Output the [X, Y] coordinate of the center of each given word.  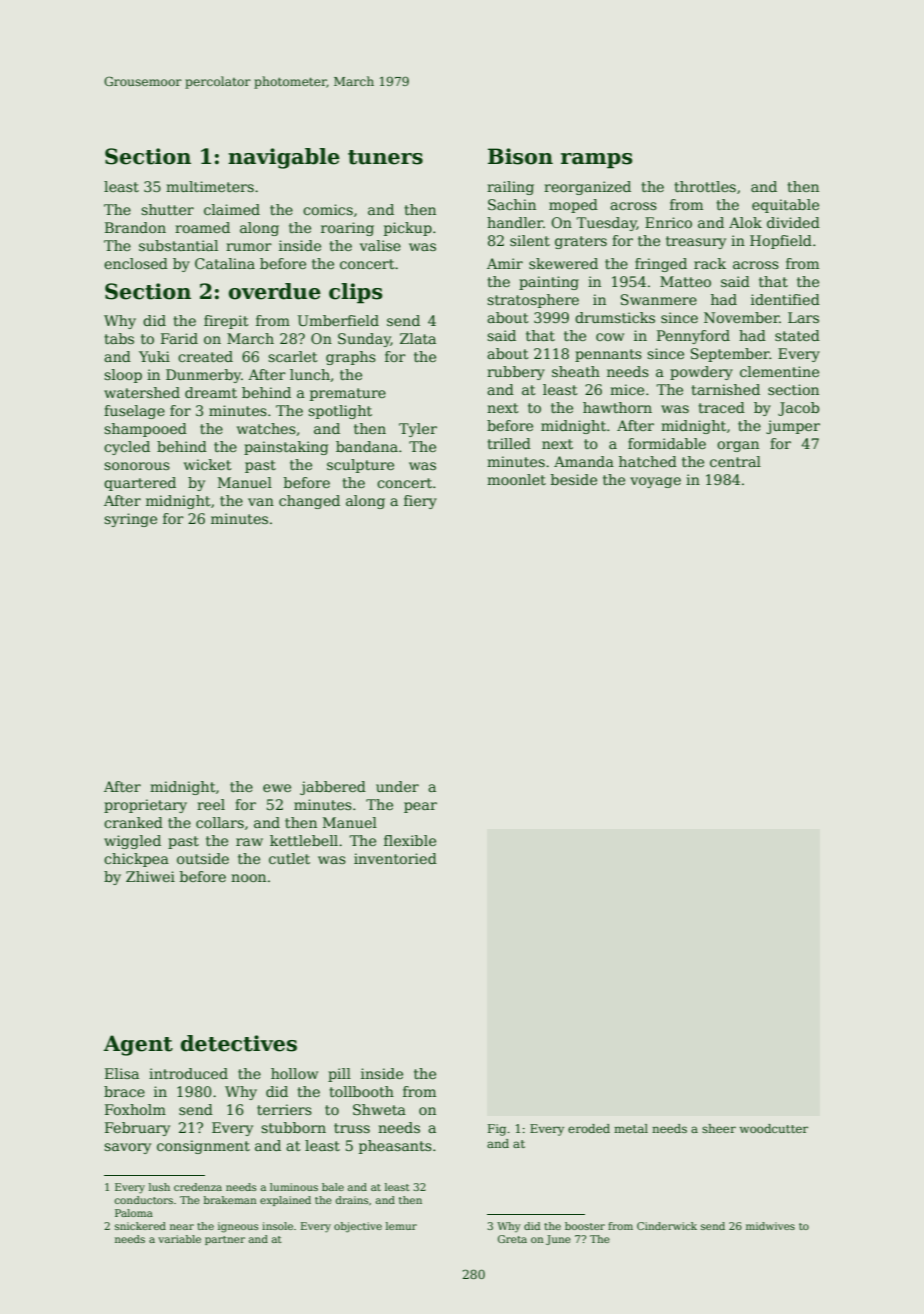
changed [309, 502]
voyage [655, 482]
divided [793, 222]
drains [352, 1200]
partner [225, 1240]
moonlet [516, 479]
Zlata [418, 338]
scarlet [293, 356]
